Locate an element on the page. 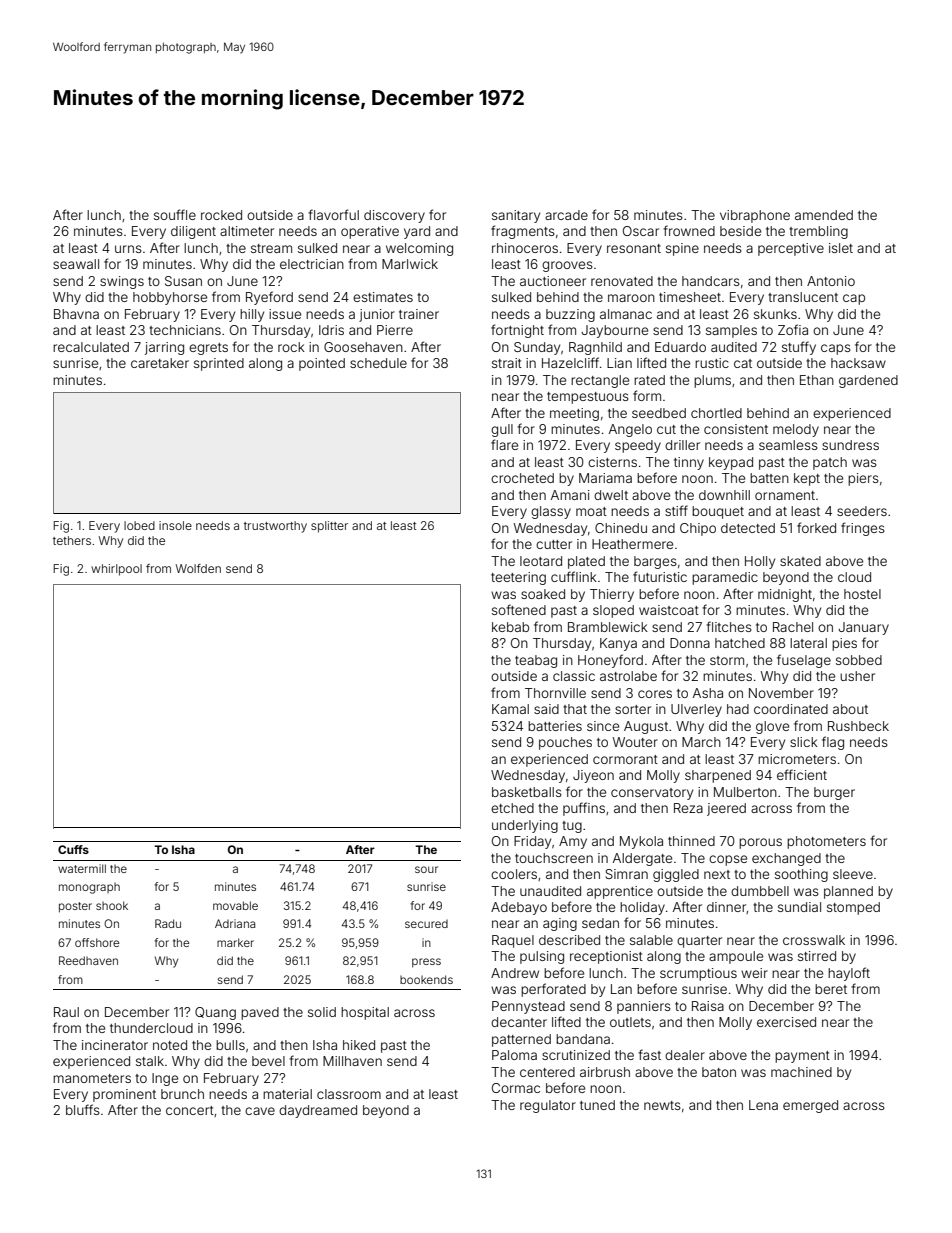 The height and width of the document is (1233, 952). bluffs is located at coordinates (83, 1109).
